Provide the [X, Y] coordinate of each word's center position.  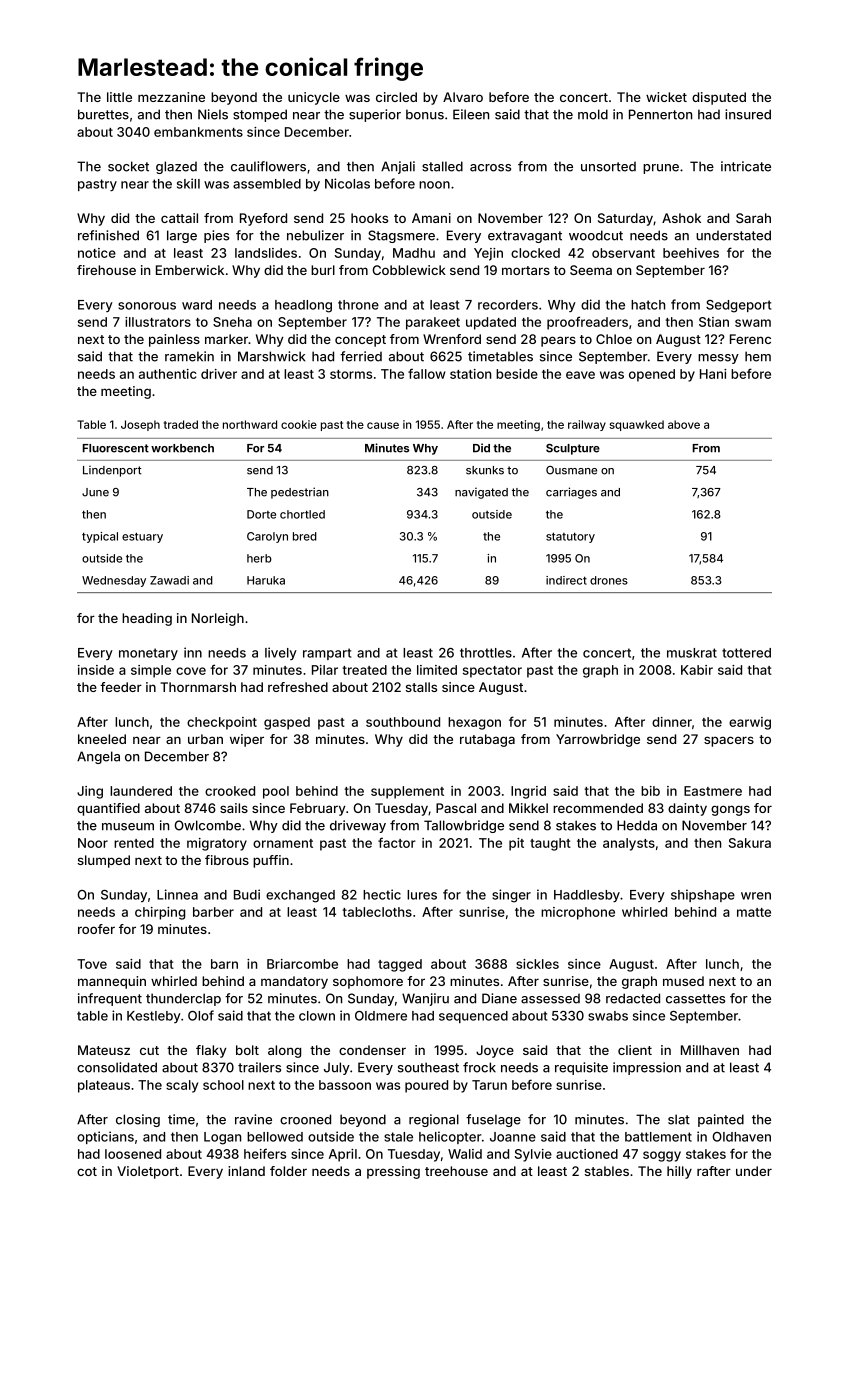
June [95, 492]
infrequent [110, 999]
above [684, 424]
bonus [425, 114]
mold [593, 114]
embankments [198, 132]
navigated [481, 493]
